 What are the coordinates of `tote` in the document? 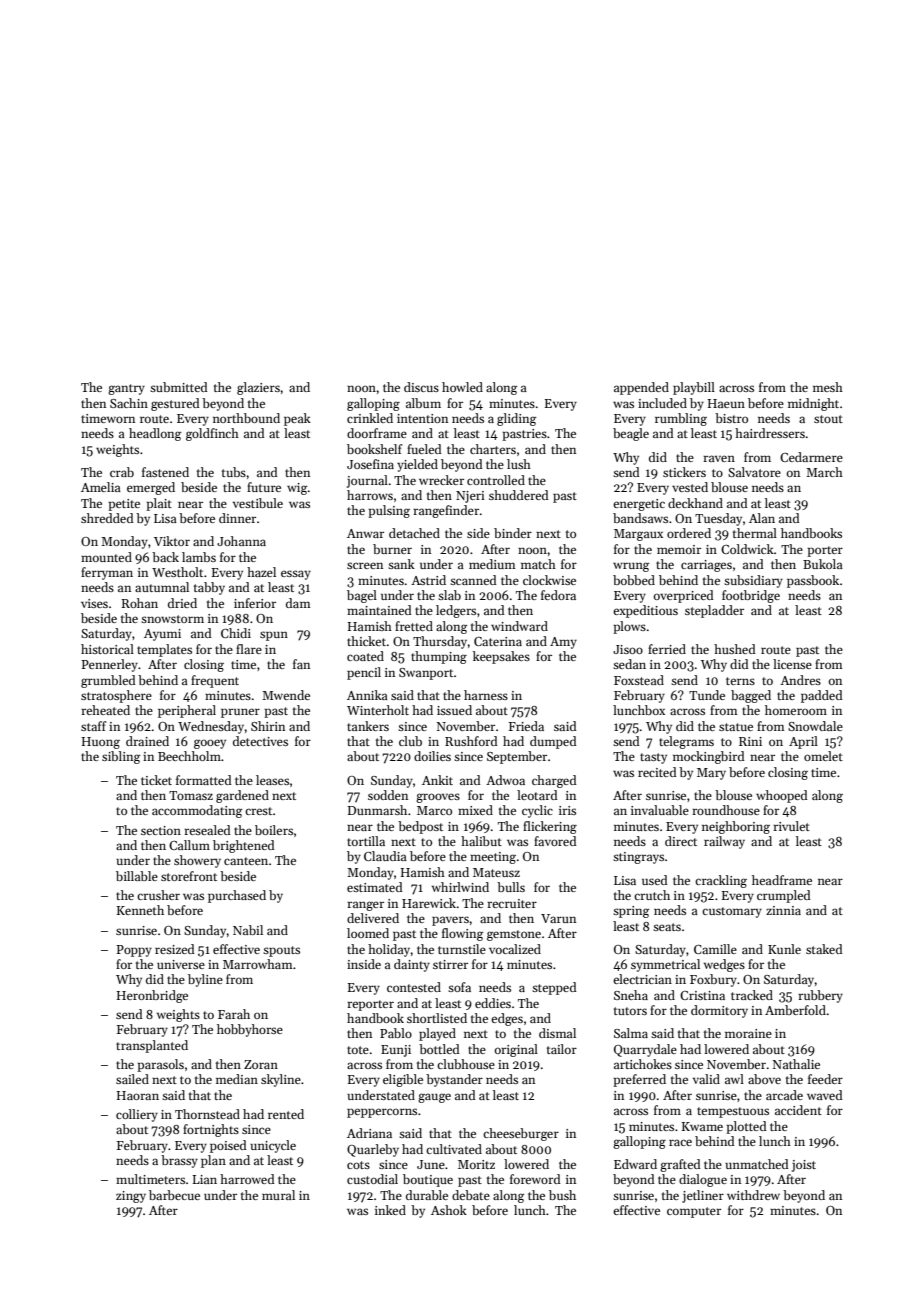 It's located at (358, 1050).
